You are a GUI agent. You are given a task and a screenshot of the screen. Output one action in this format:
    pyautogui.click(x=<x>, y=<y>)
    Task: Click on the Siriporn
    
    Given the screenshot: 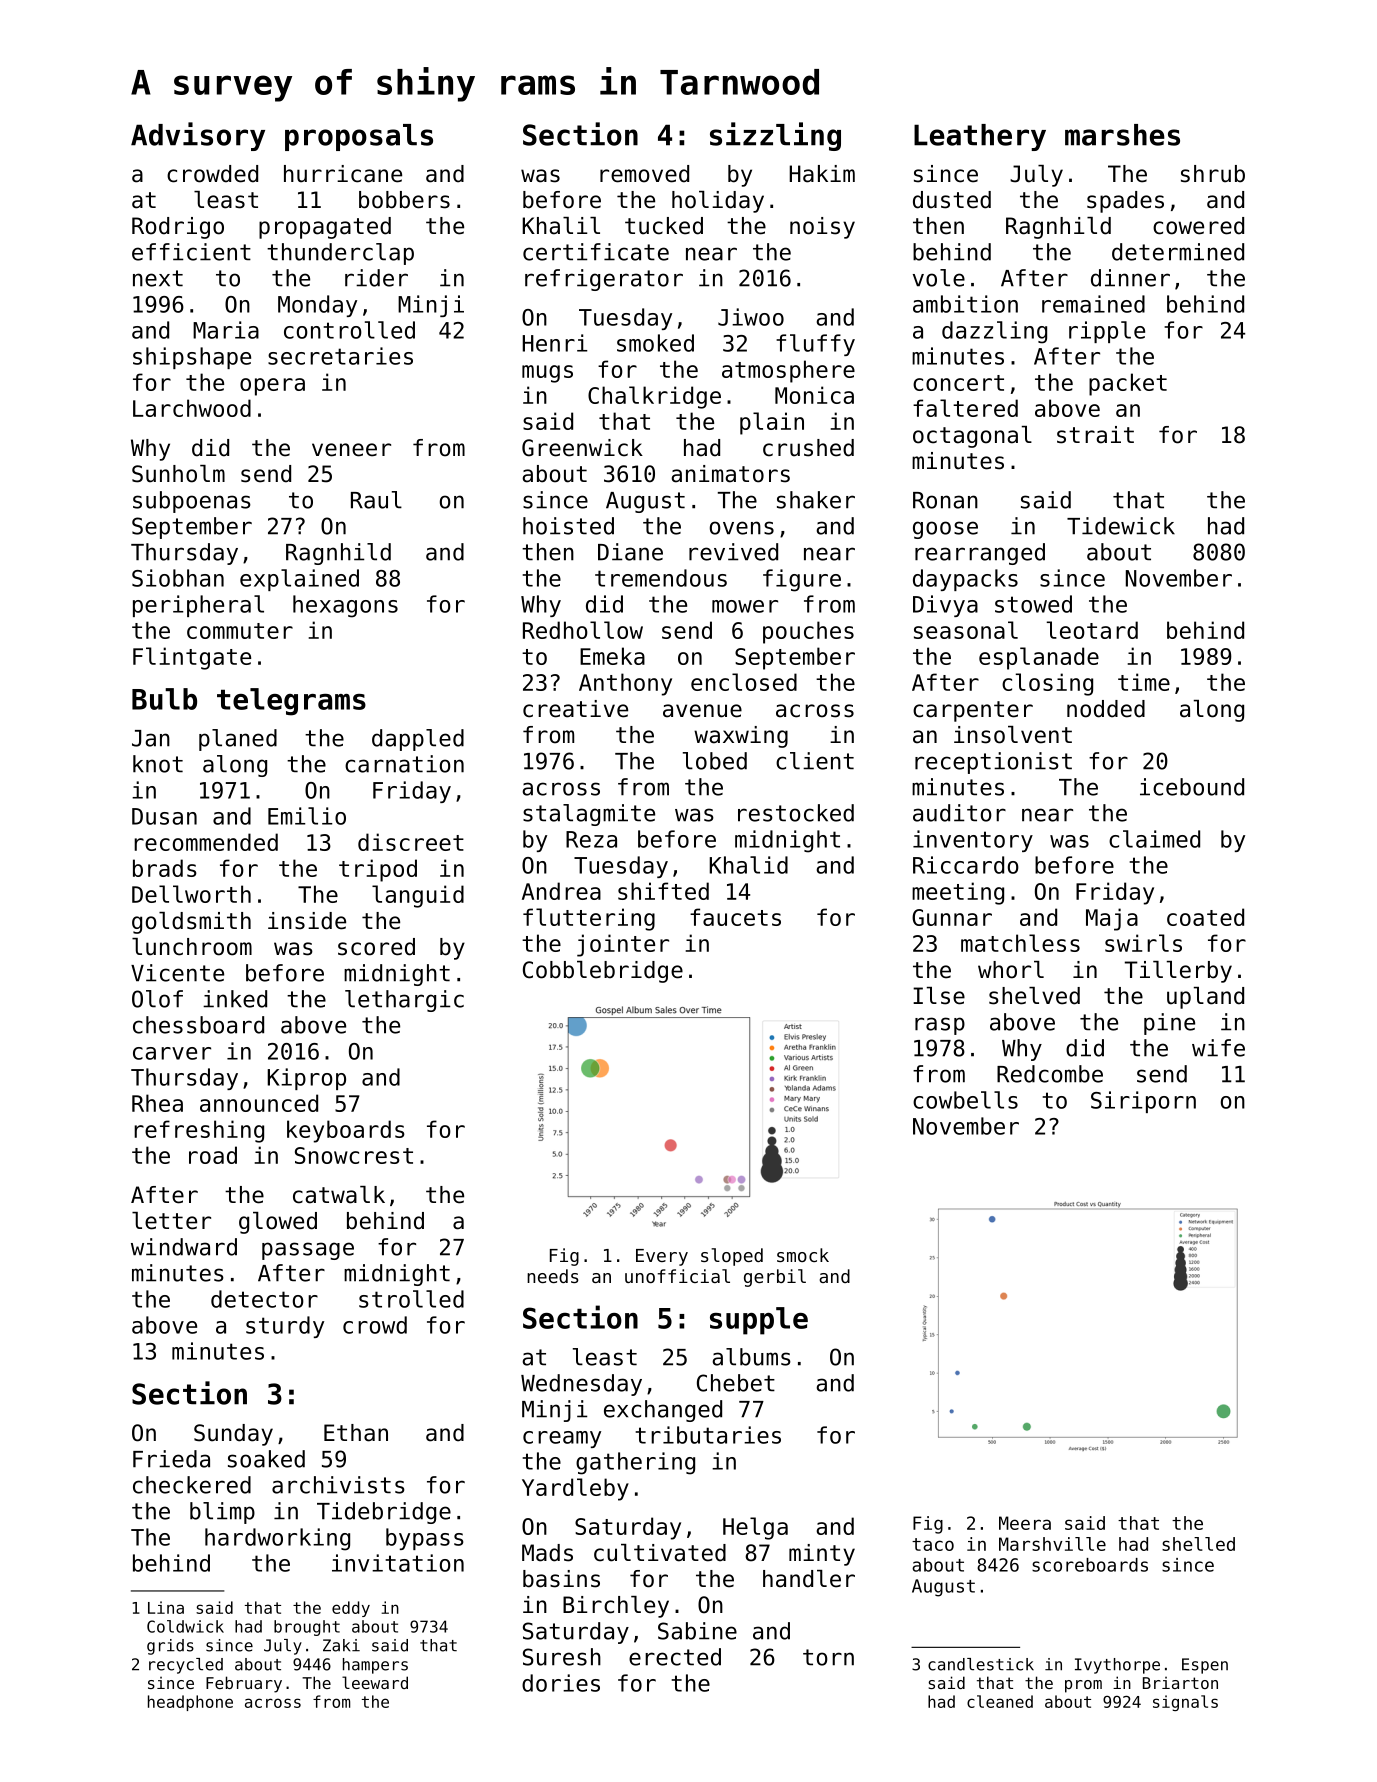 What is the action you would take?
    pyautogui.click(x=1143, y=1102)
